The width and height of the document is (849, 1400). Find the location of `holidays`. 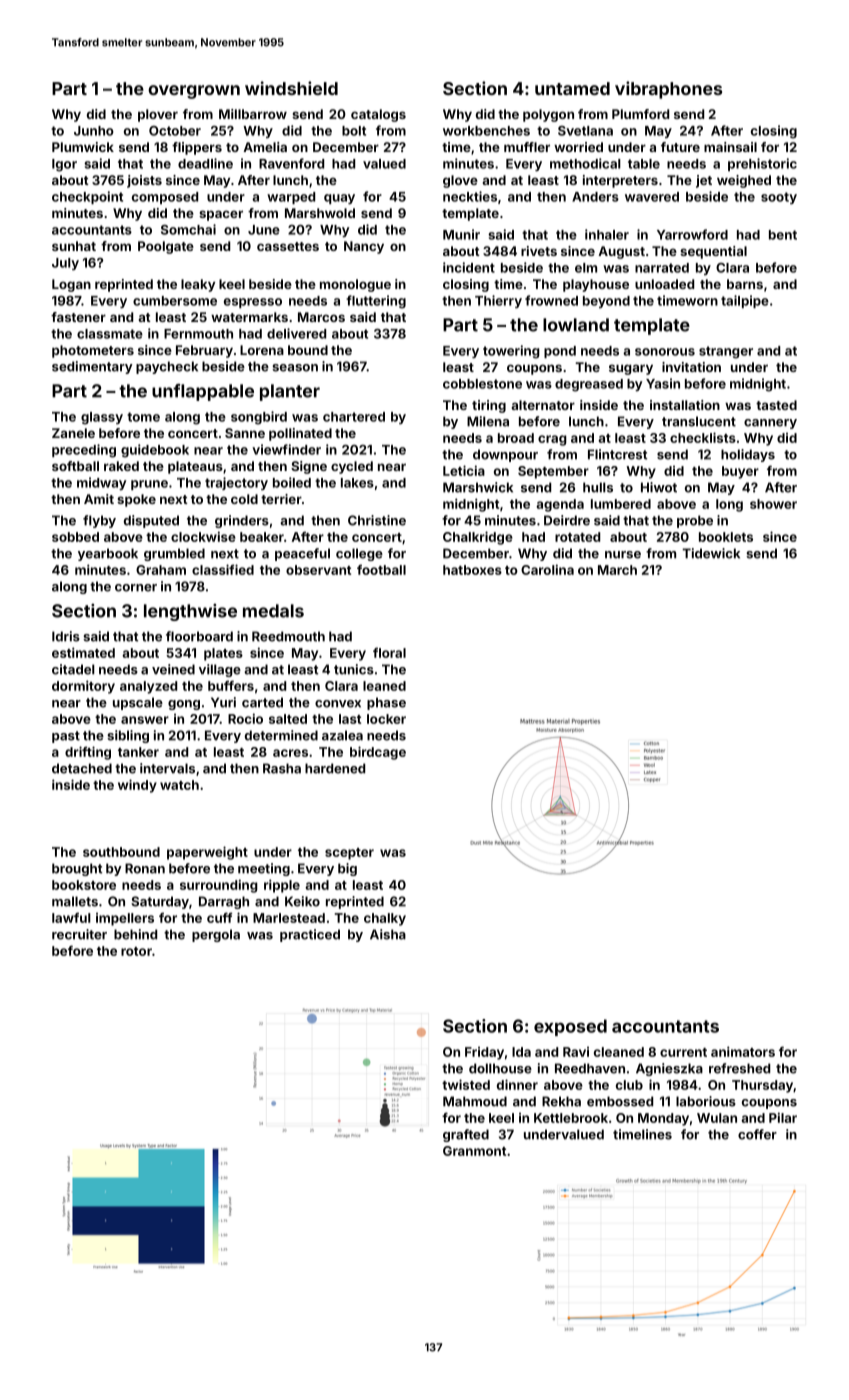

holidays is located at coordinates (748, 455).
